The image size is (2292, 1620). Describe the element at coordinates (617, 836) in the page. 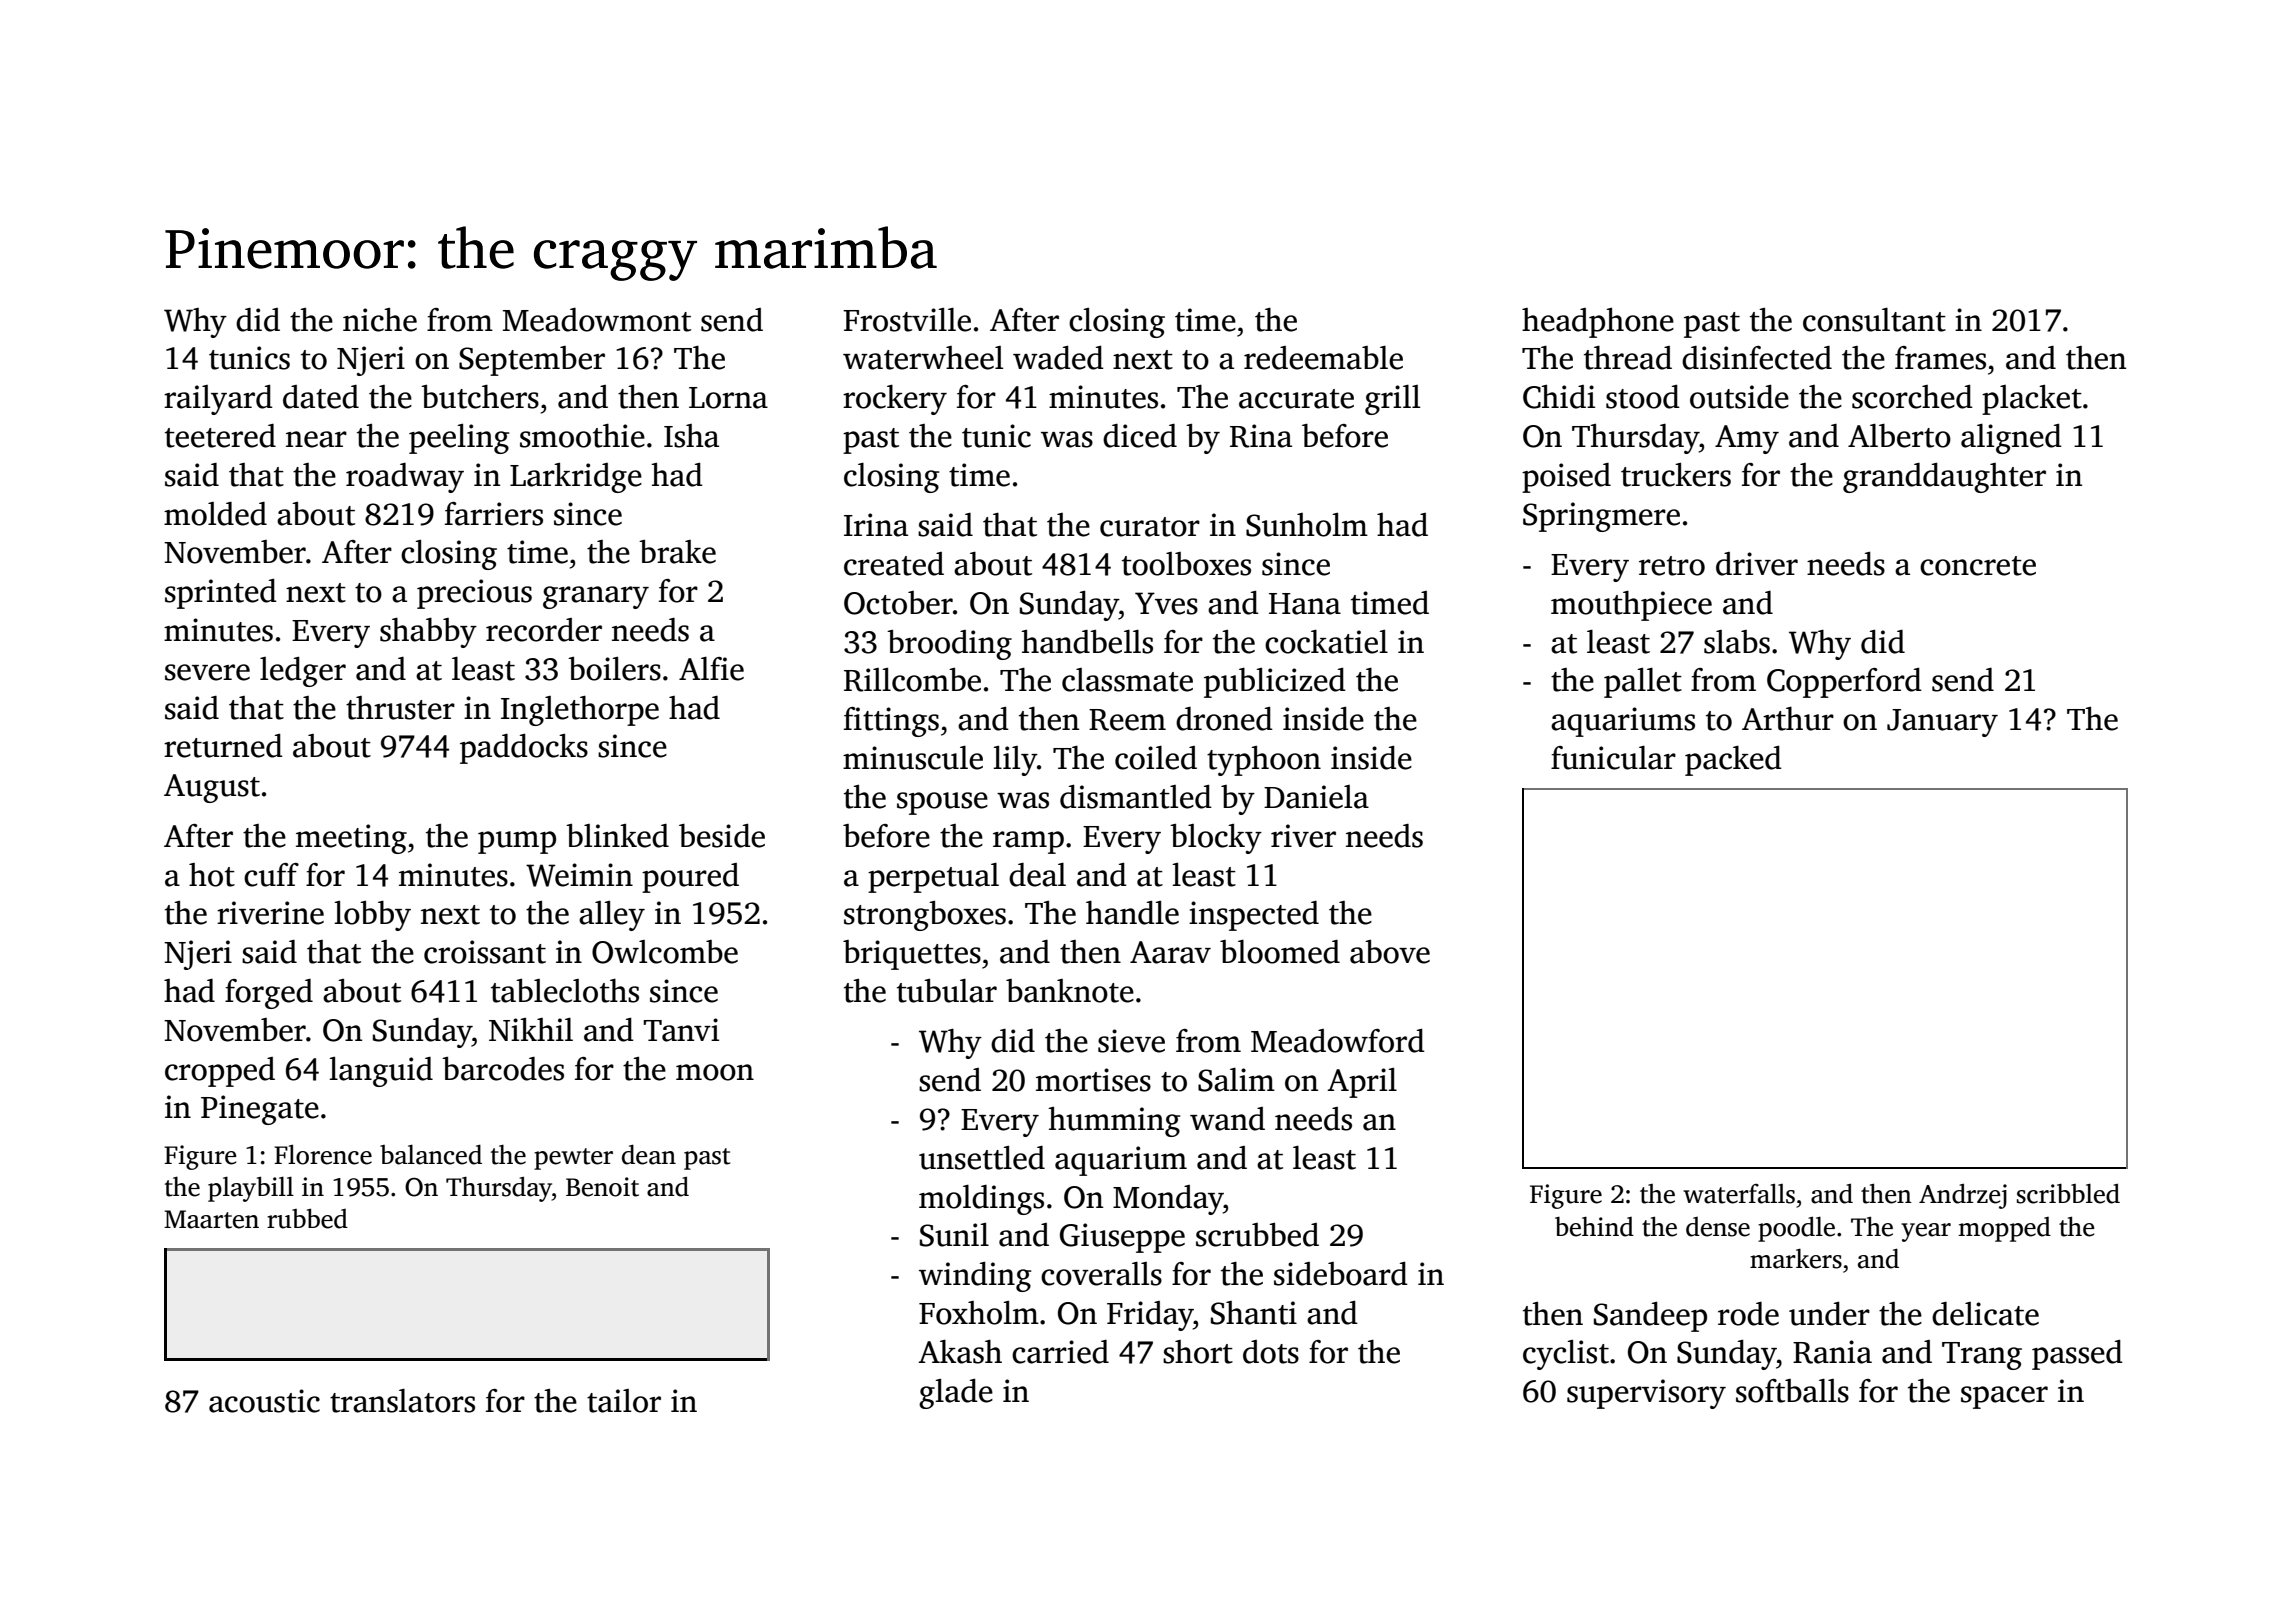

I see `blinked` at that location.
